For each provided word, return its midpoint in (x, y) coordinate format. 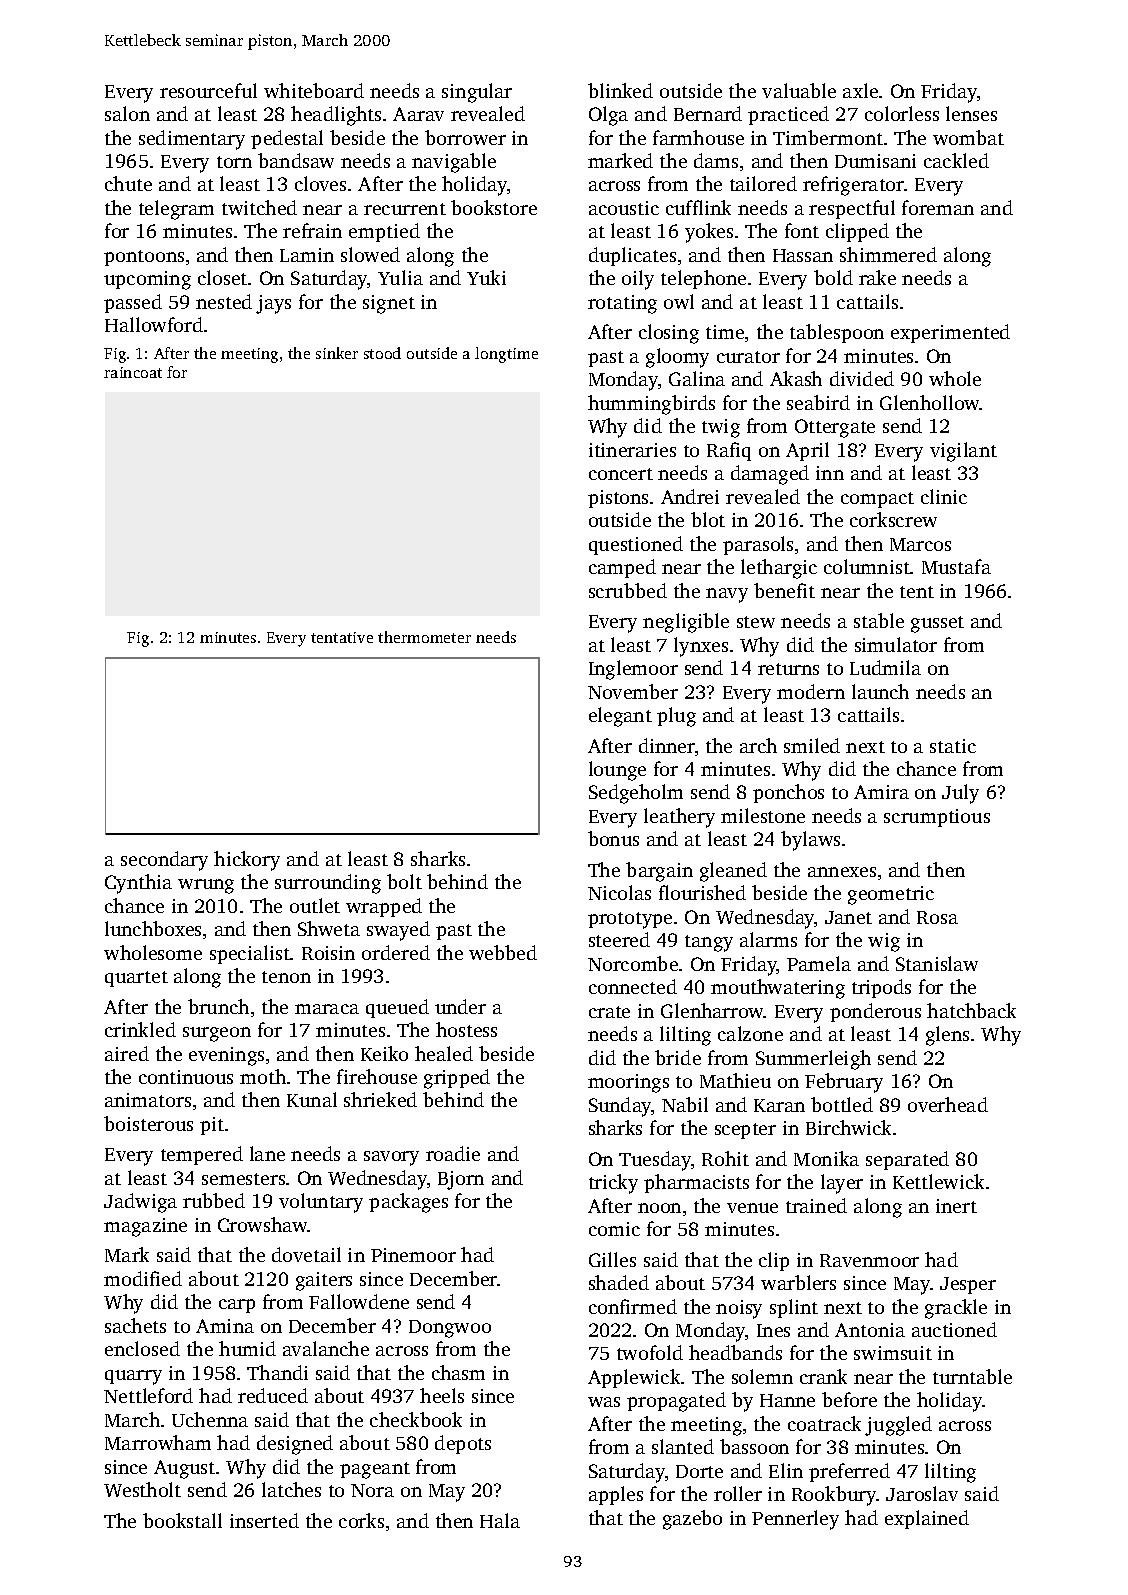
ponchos (788, 793)
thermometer (424, 637)
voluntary (321, 1203)
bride (678, 1057)
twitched (259, 207)
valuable (799, 90)
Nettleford (148, 1395)
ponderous (875, 1012)
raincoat (133, 372)
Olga (608, 116)
